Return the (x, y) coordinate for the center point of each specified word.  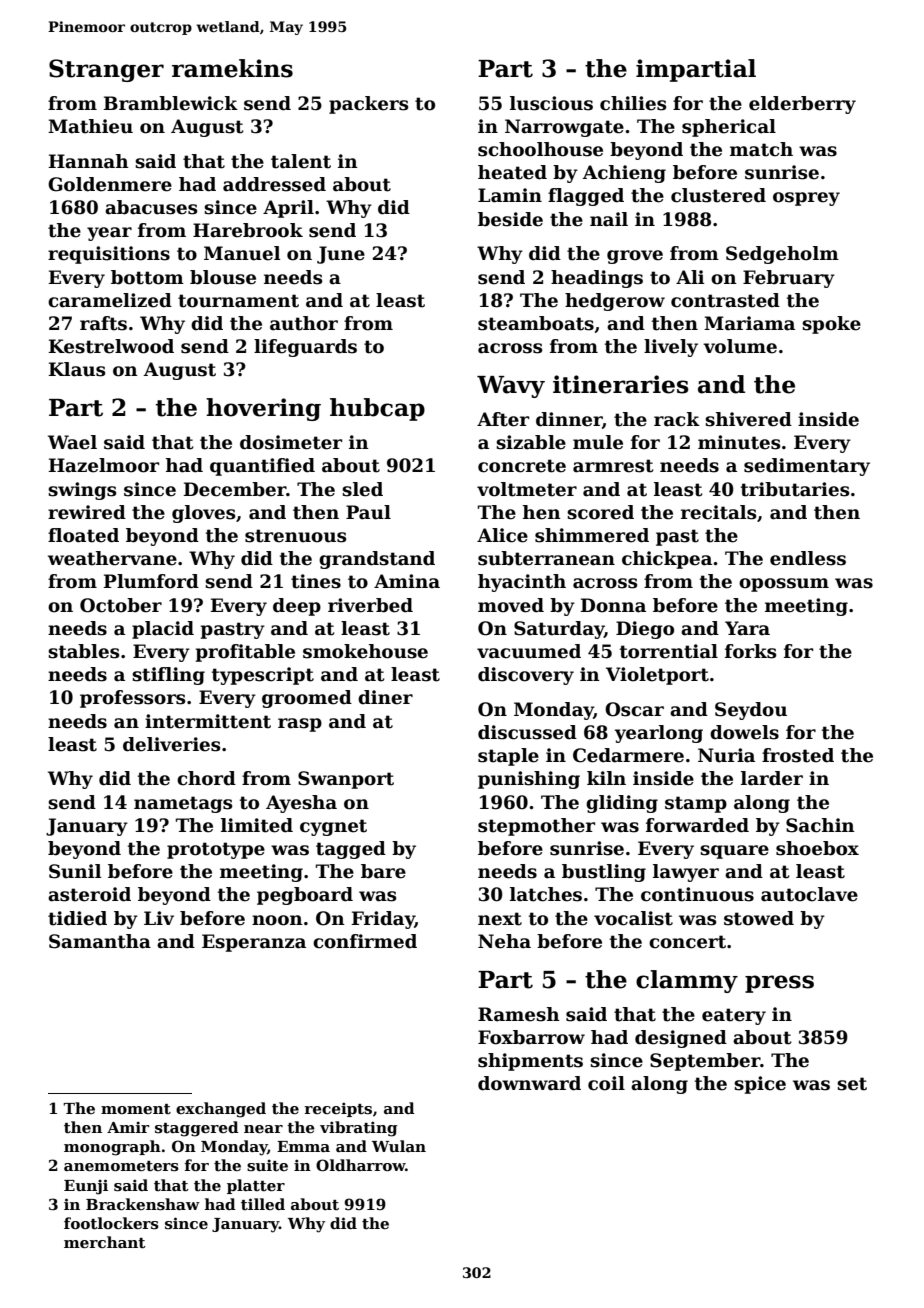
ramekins (232, 68)
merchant (105, 1242)
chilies (633, 103)
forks (750, 651)
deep (297, 607)
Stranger (106, 70)
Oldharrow (361, 1165)
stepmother (536, 827)
